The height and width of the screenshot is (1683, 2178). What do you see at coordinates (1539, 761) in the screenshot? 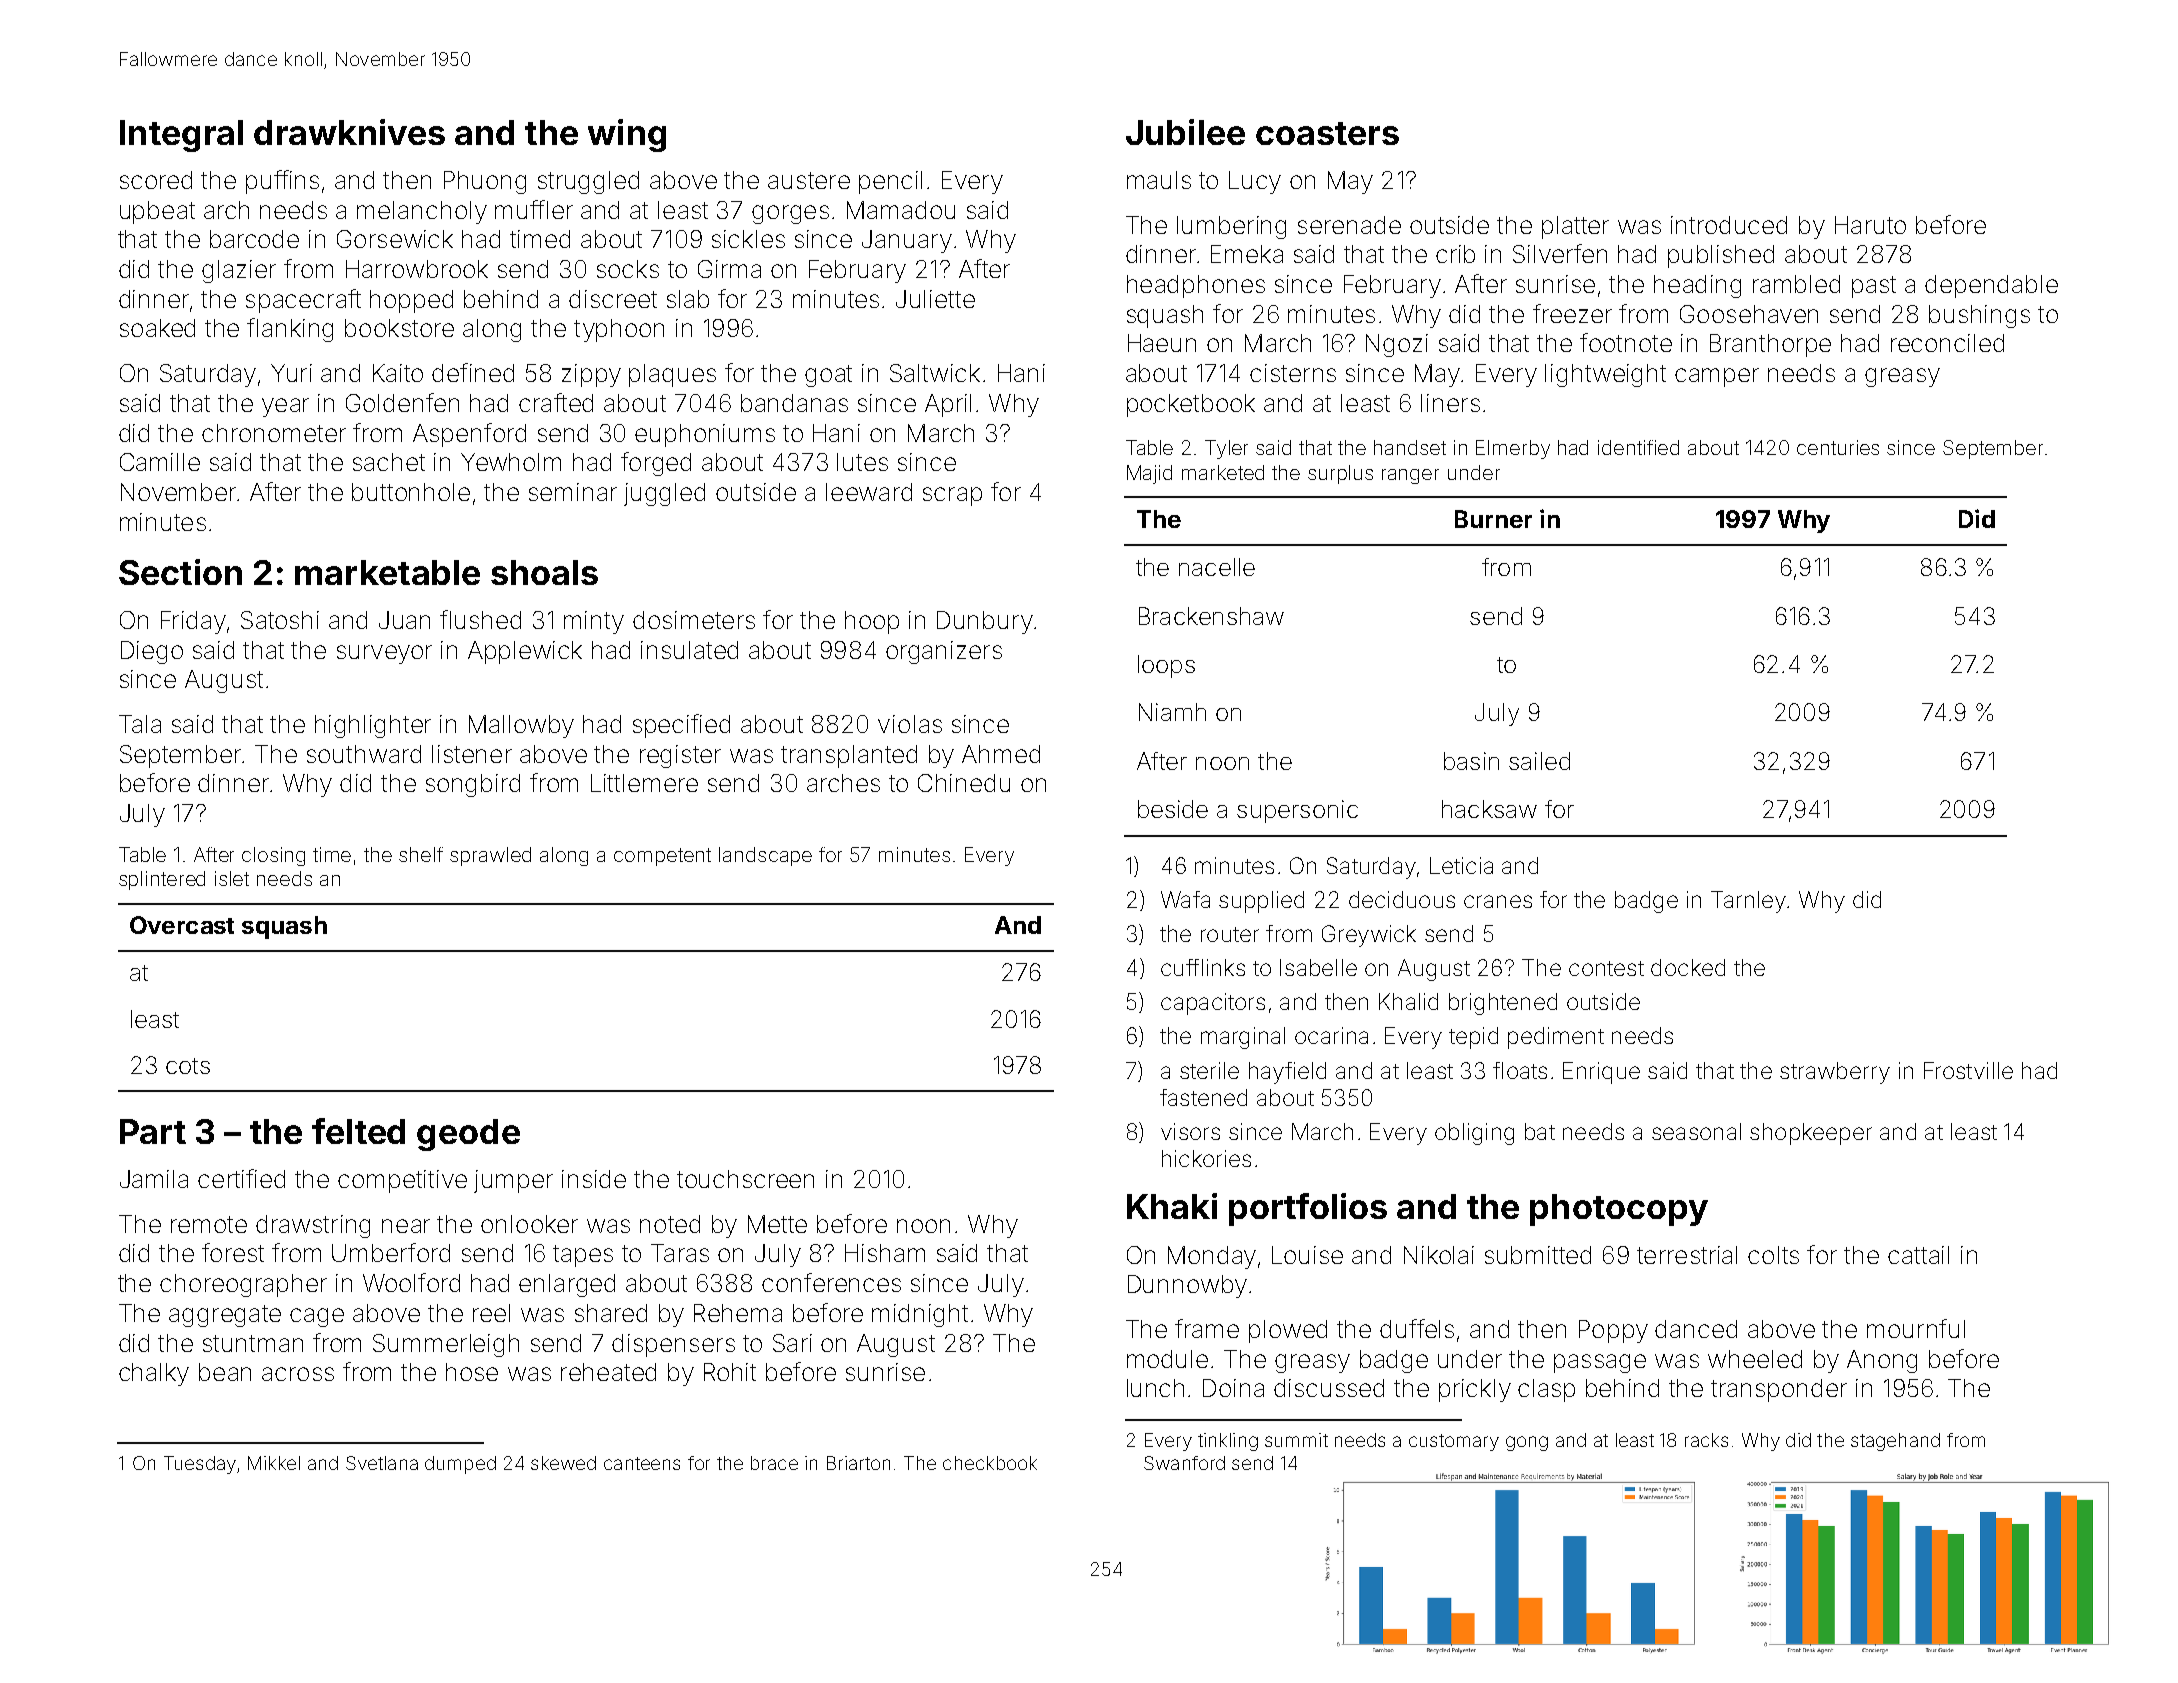
I see `sailed` at bounding box center [1539, 761].
